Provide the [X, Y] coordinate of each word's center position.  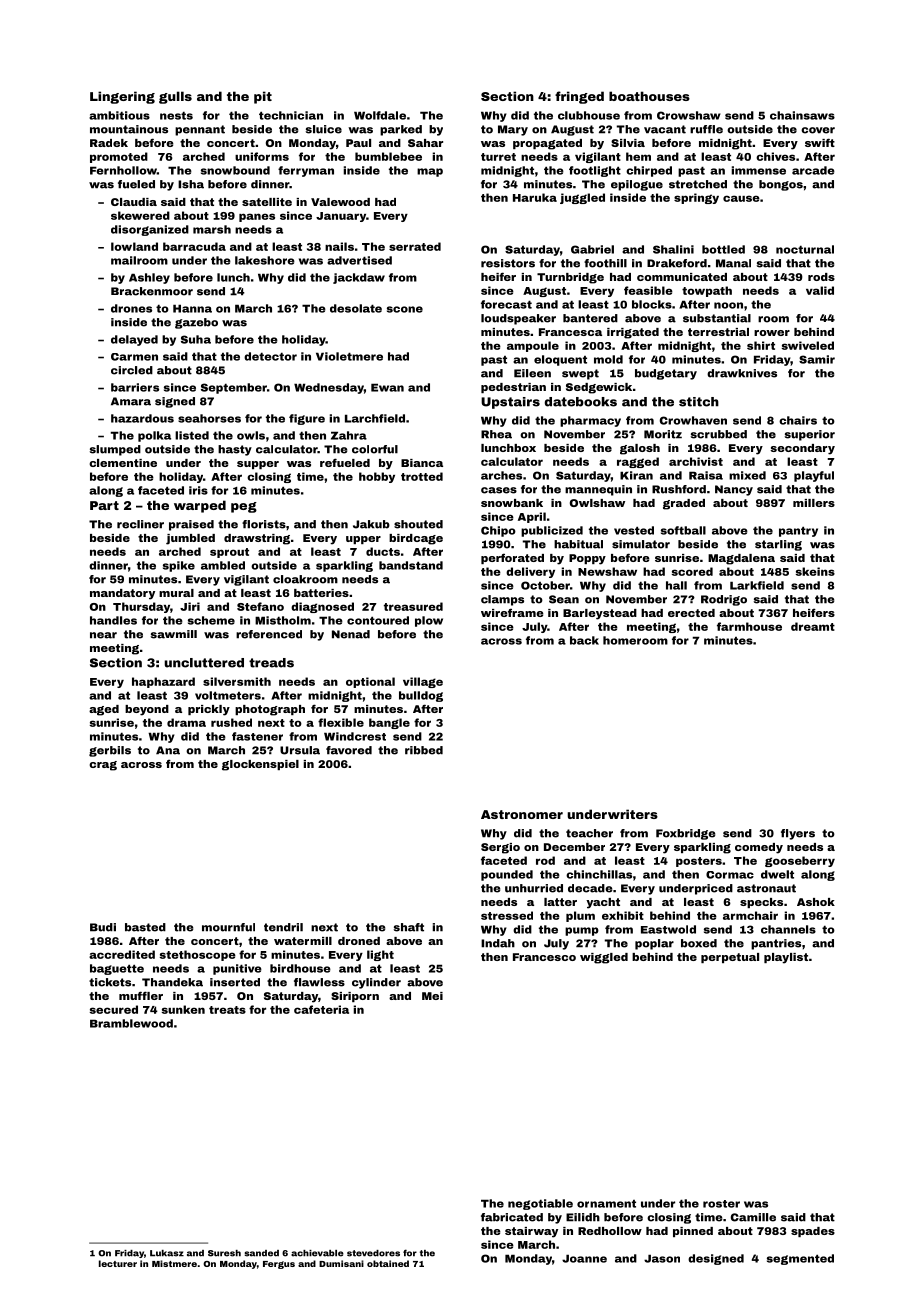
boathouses [649, 96]
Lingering [122, 97]
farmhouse [749, 626]
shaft [409, 927]
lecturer [118, 1263]
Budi [103, 927]
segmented [800, 1259]
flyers [798, 834]
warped [200, 506]
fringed [579, 97]
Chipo [498, 531]
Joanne [584, 1258]
